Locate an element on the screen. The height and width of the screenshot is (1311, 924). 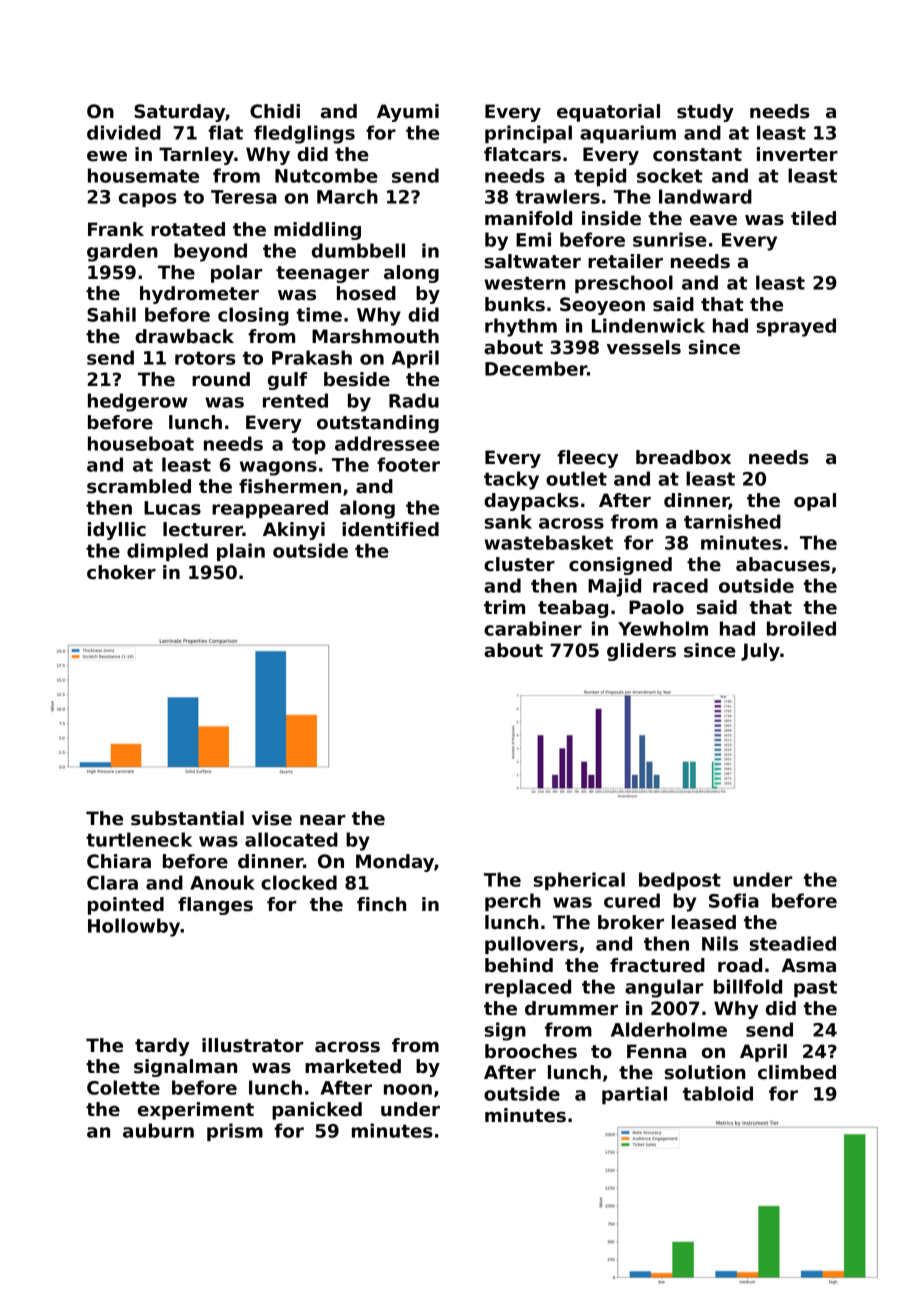
daypacks is located at coordinates (531, 502).
